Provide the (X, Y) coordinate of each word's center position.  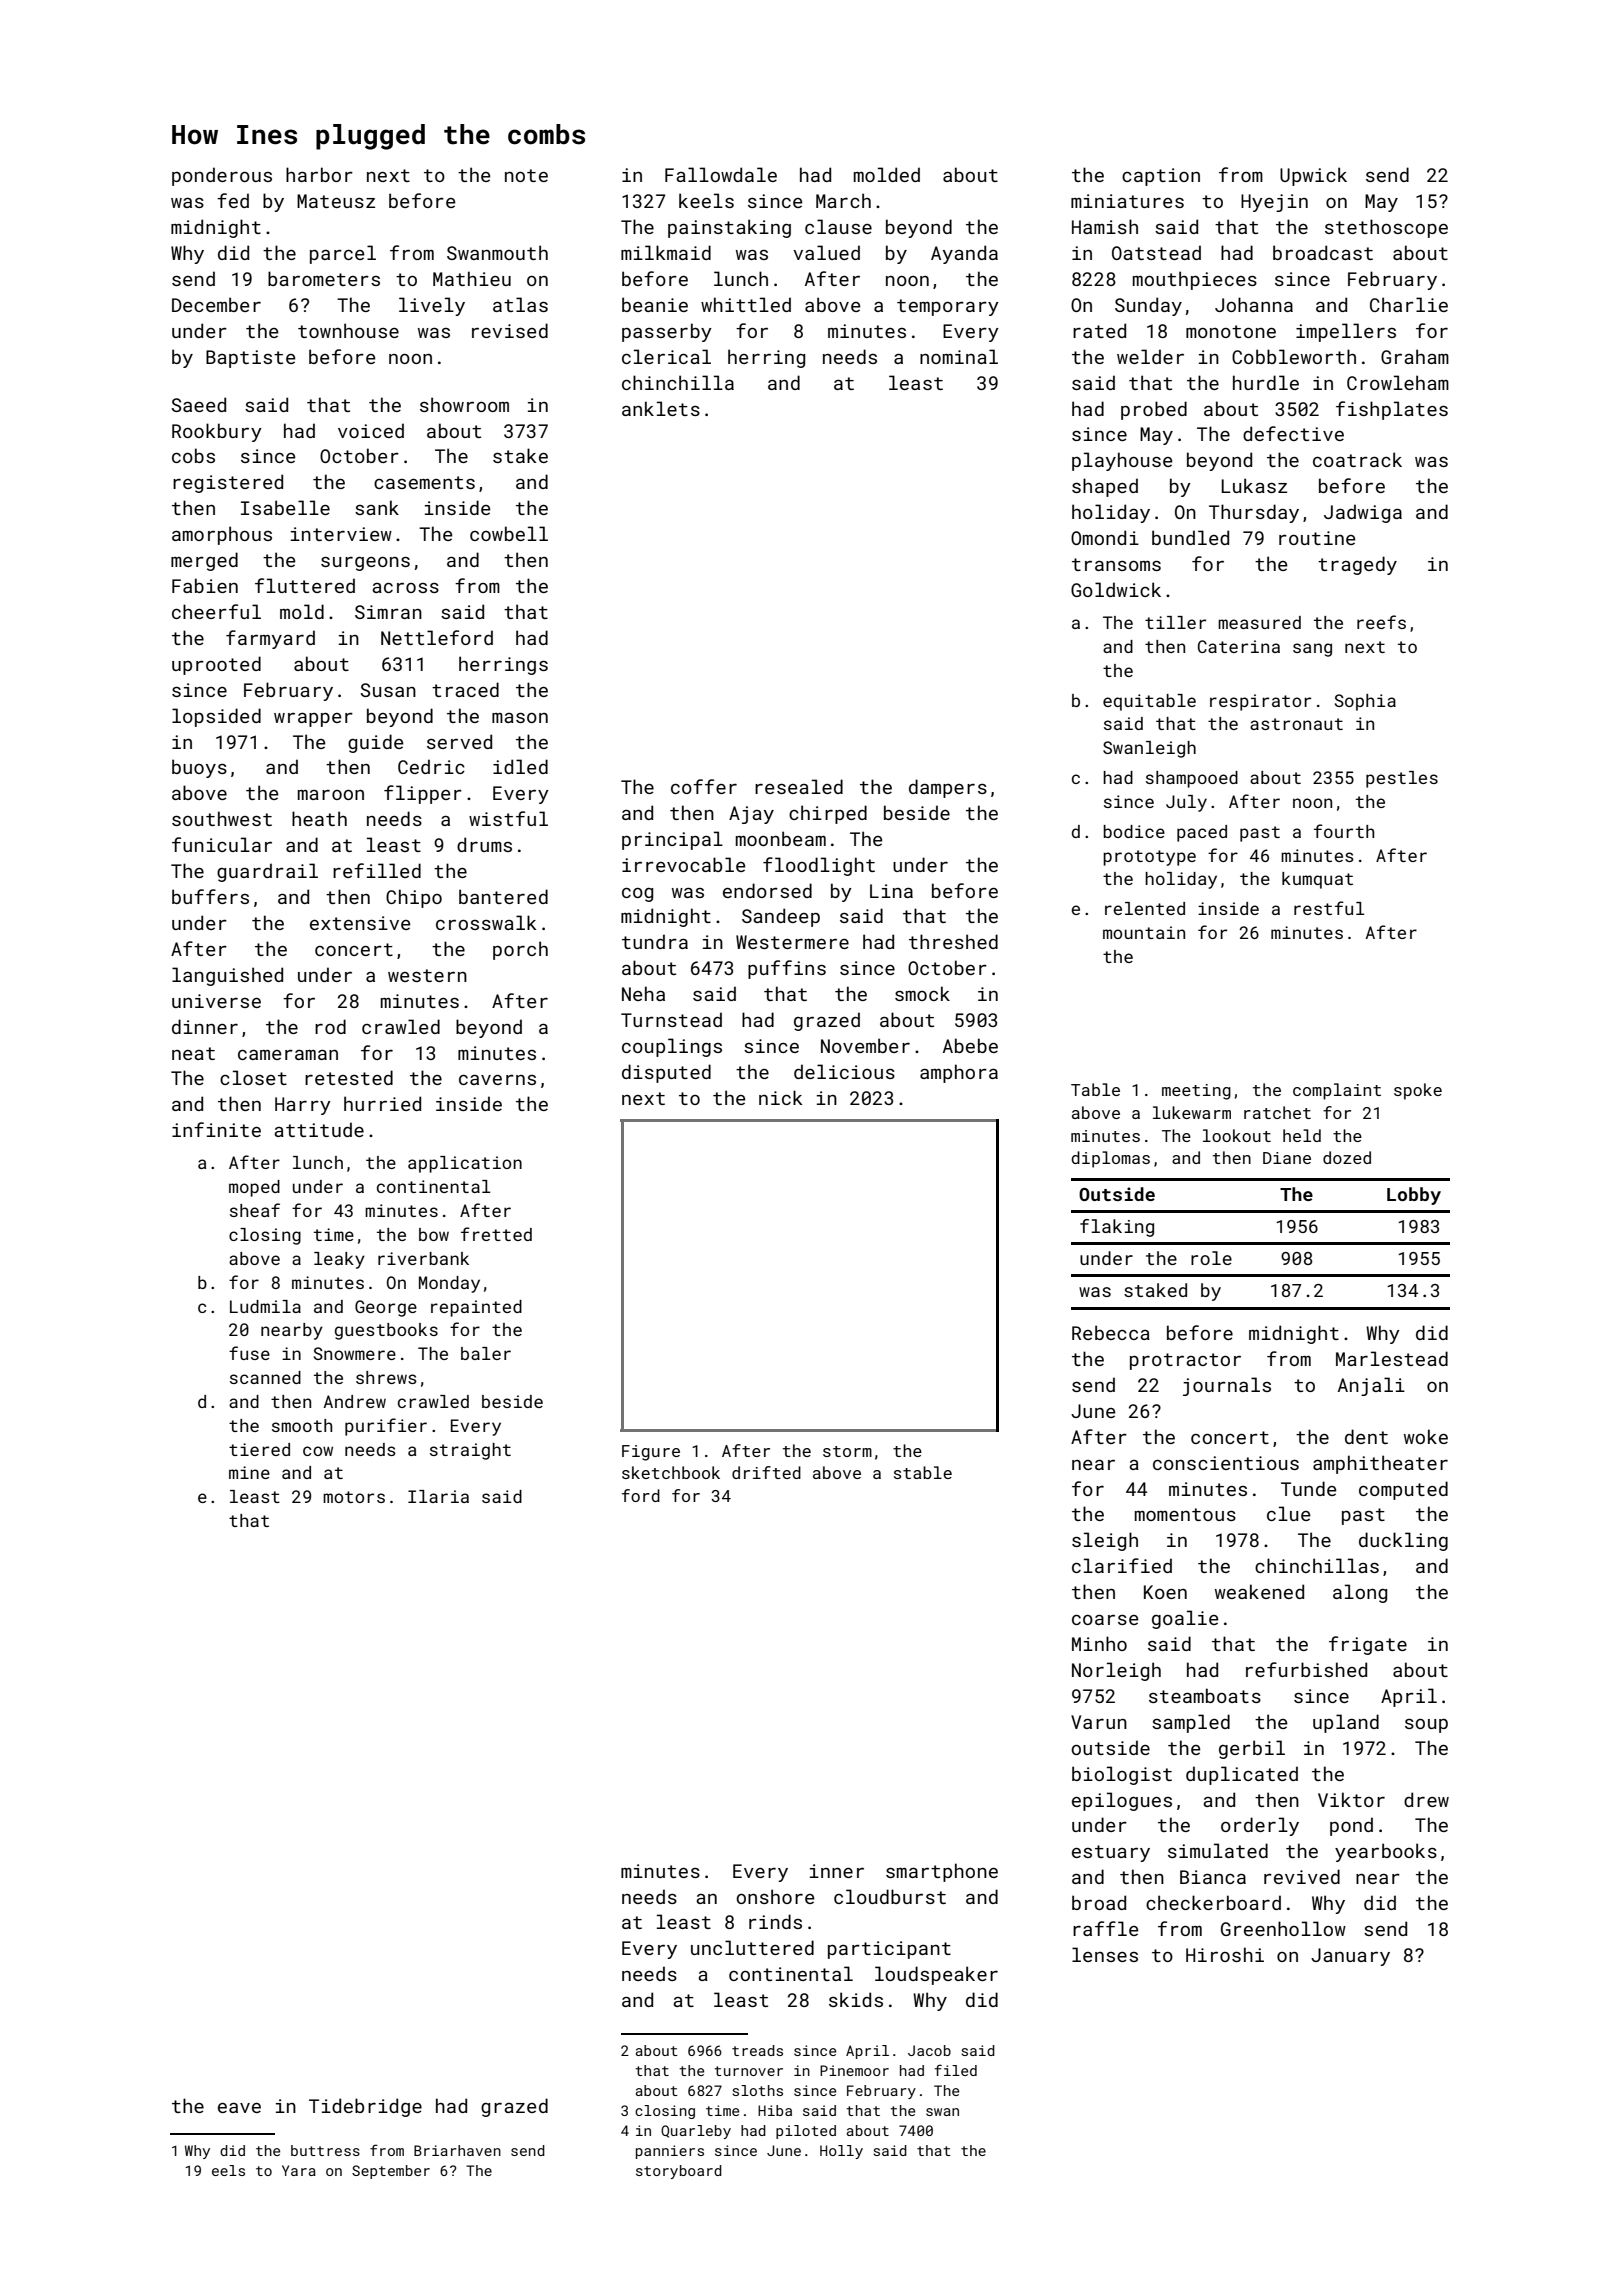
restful (1329, 908)
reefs (1381, 622)
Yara (299, 2170)
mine (249, 1472)
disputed (666, 1073)
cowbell (509, 533)
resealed (799, 786)
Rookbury (217, 432)
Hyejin (1274, 203)
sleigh (1105, 1541)
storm (847, 1451)
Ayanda (964, 254)
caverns (497, 1080)
